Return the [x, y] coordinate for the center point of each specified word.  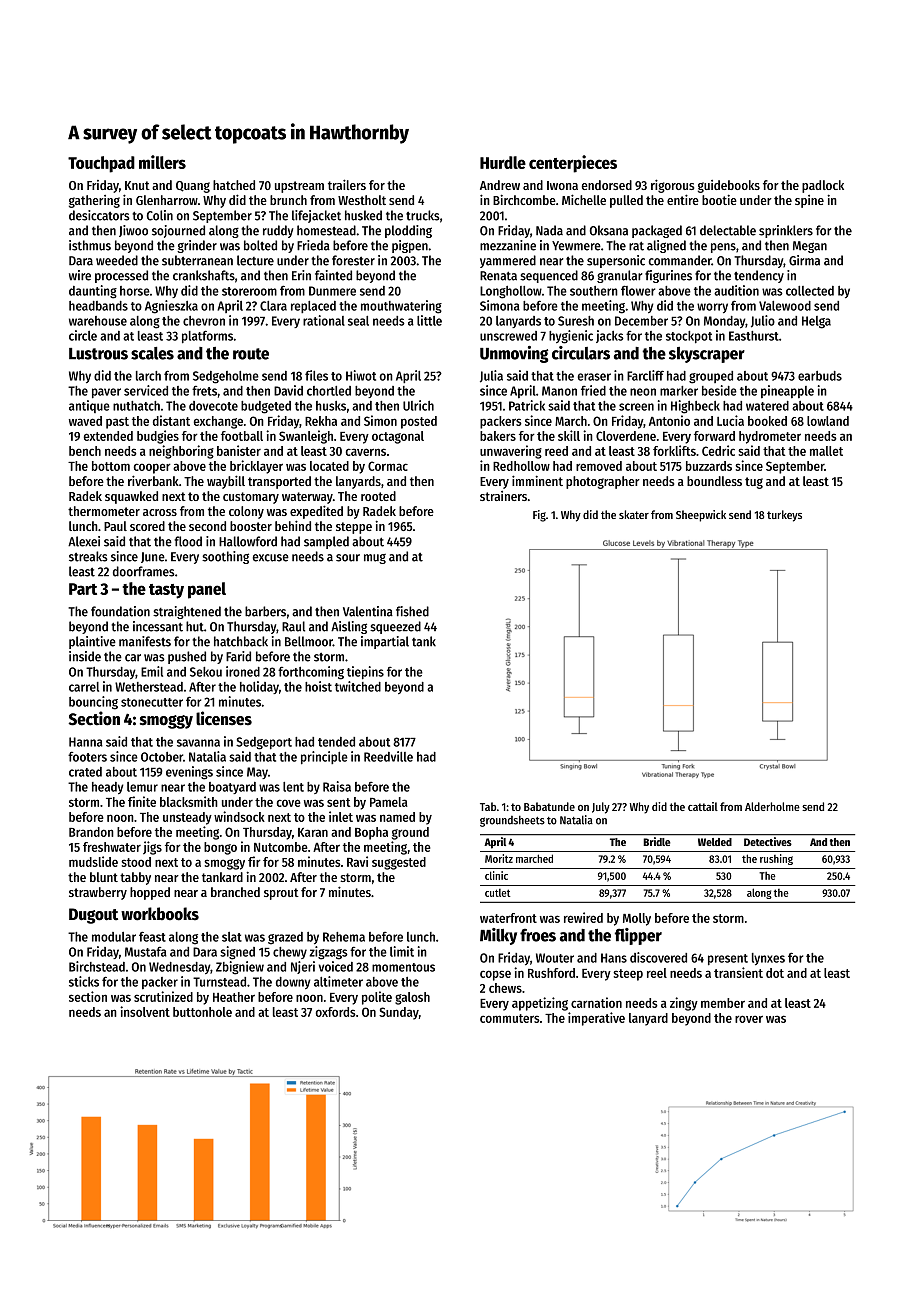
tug [754, 483]
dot [775, 973]
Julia [491, 376]
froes [538, 935]
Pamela [389, 802]
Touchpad [101, 164]
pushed [187, 657]
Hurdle [503, 162]
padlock [823, 186]
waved [85, 421]
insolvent [145, 1011]
